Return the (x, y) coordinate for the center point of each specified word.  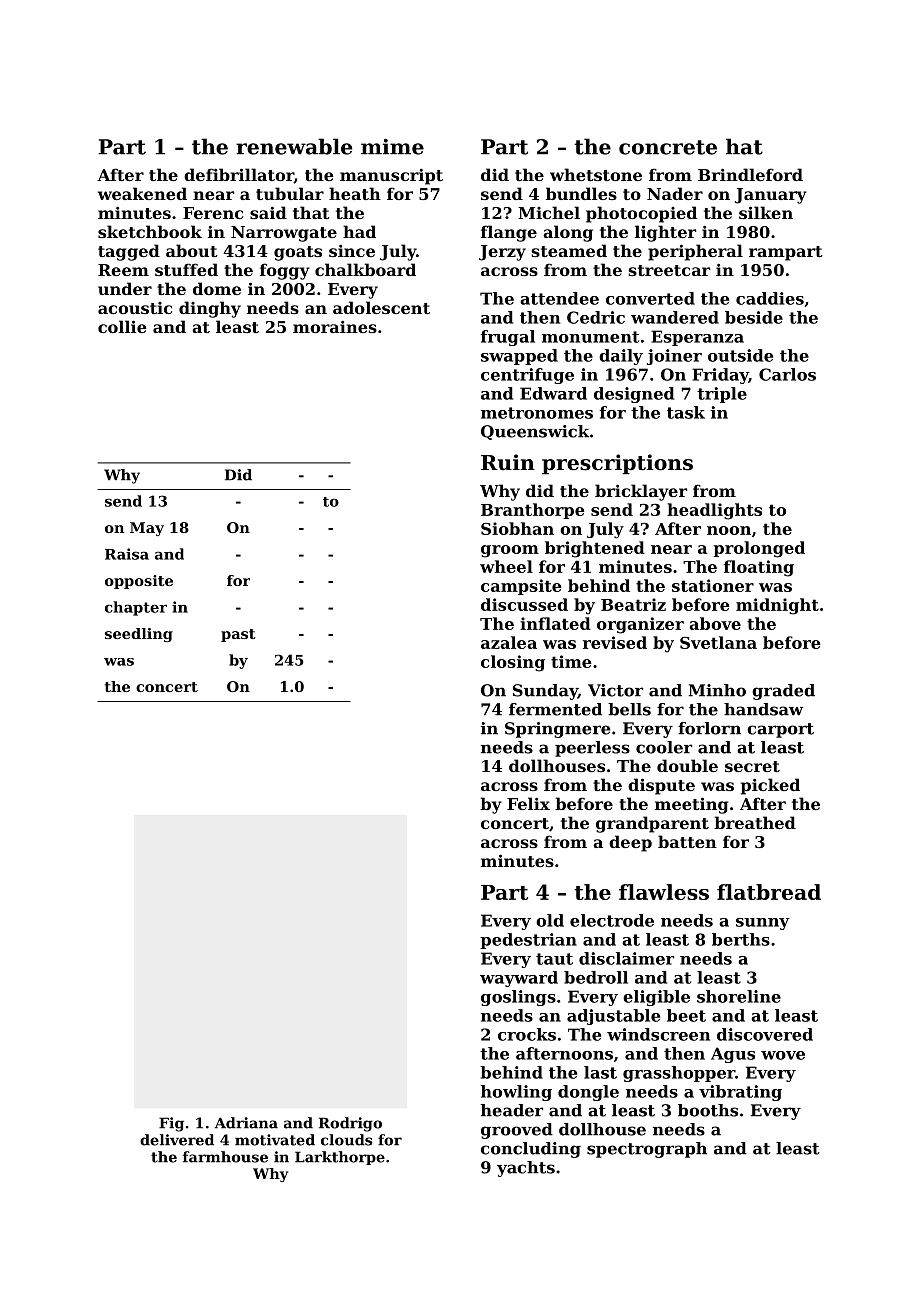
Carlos (787, 374)
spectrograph (647, 1150)
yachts (526, 1169)
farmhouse (225, 1157)
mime (392, 147)
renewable (294, 146)
